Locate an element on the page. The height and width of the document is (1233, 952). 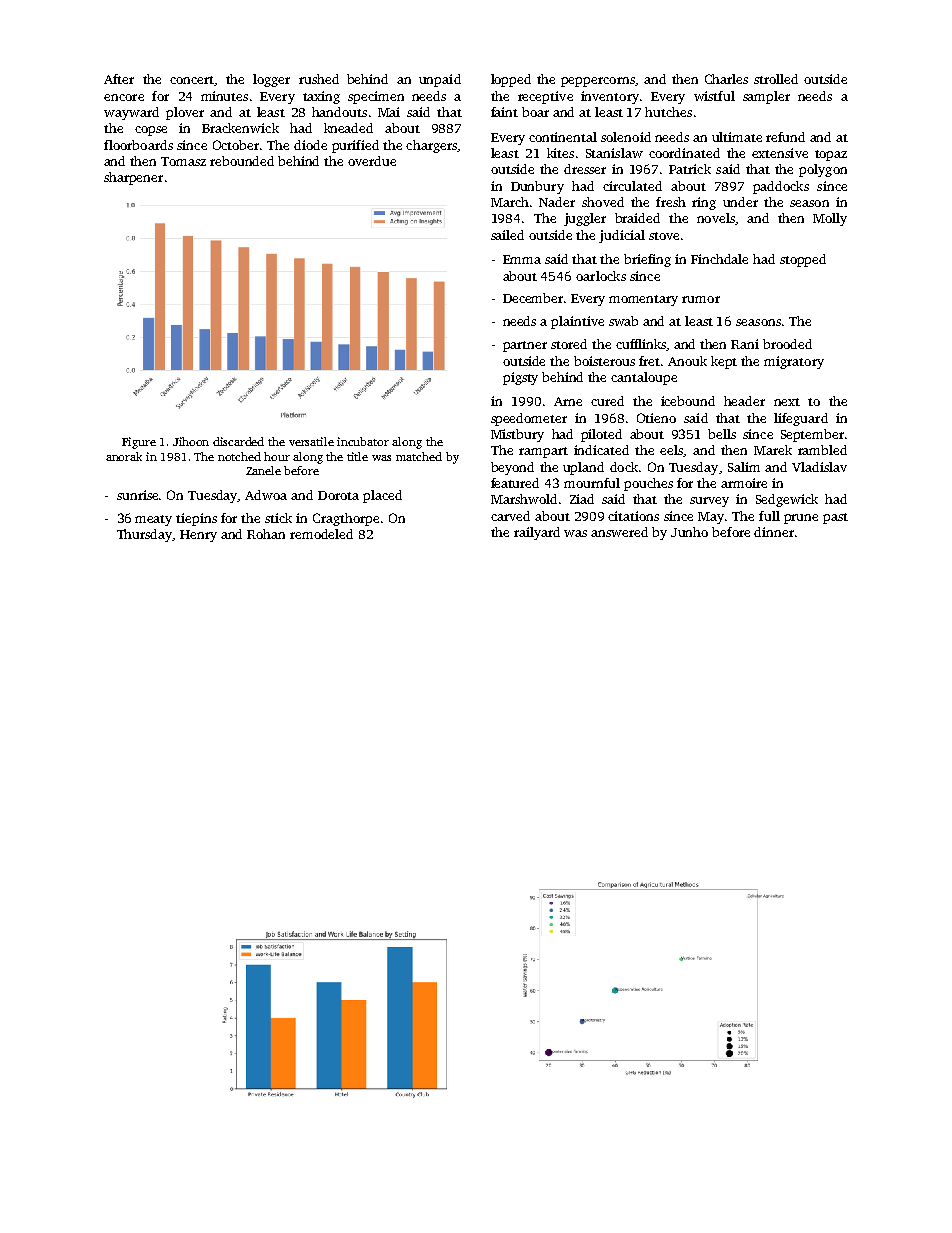
peppercorns is located at coordinates (598, 82).
